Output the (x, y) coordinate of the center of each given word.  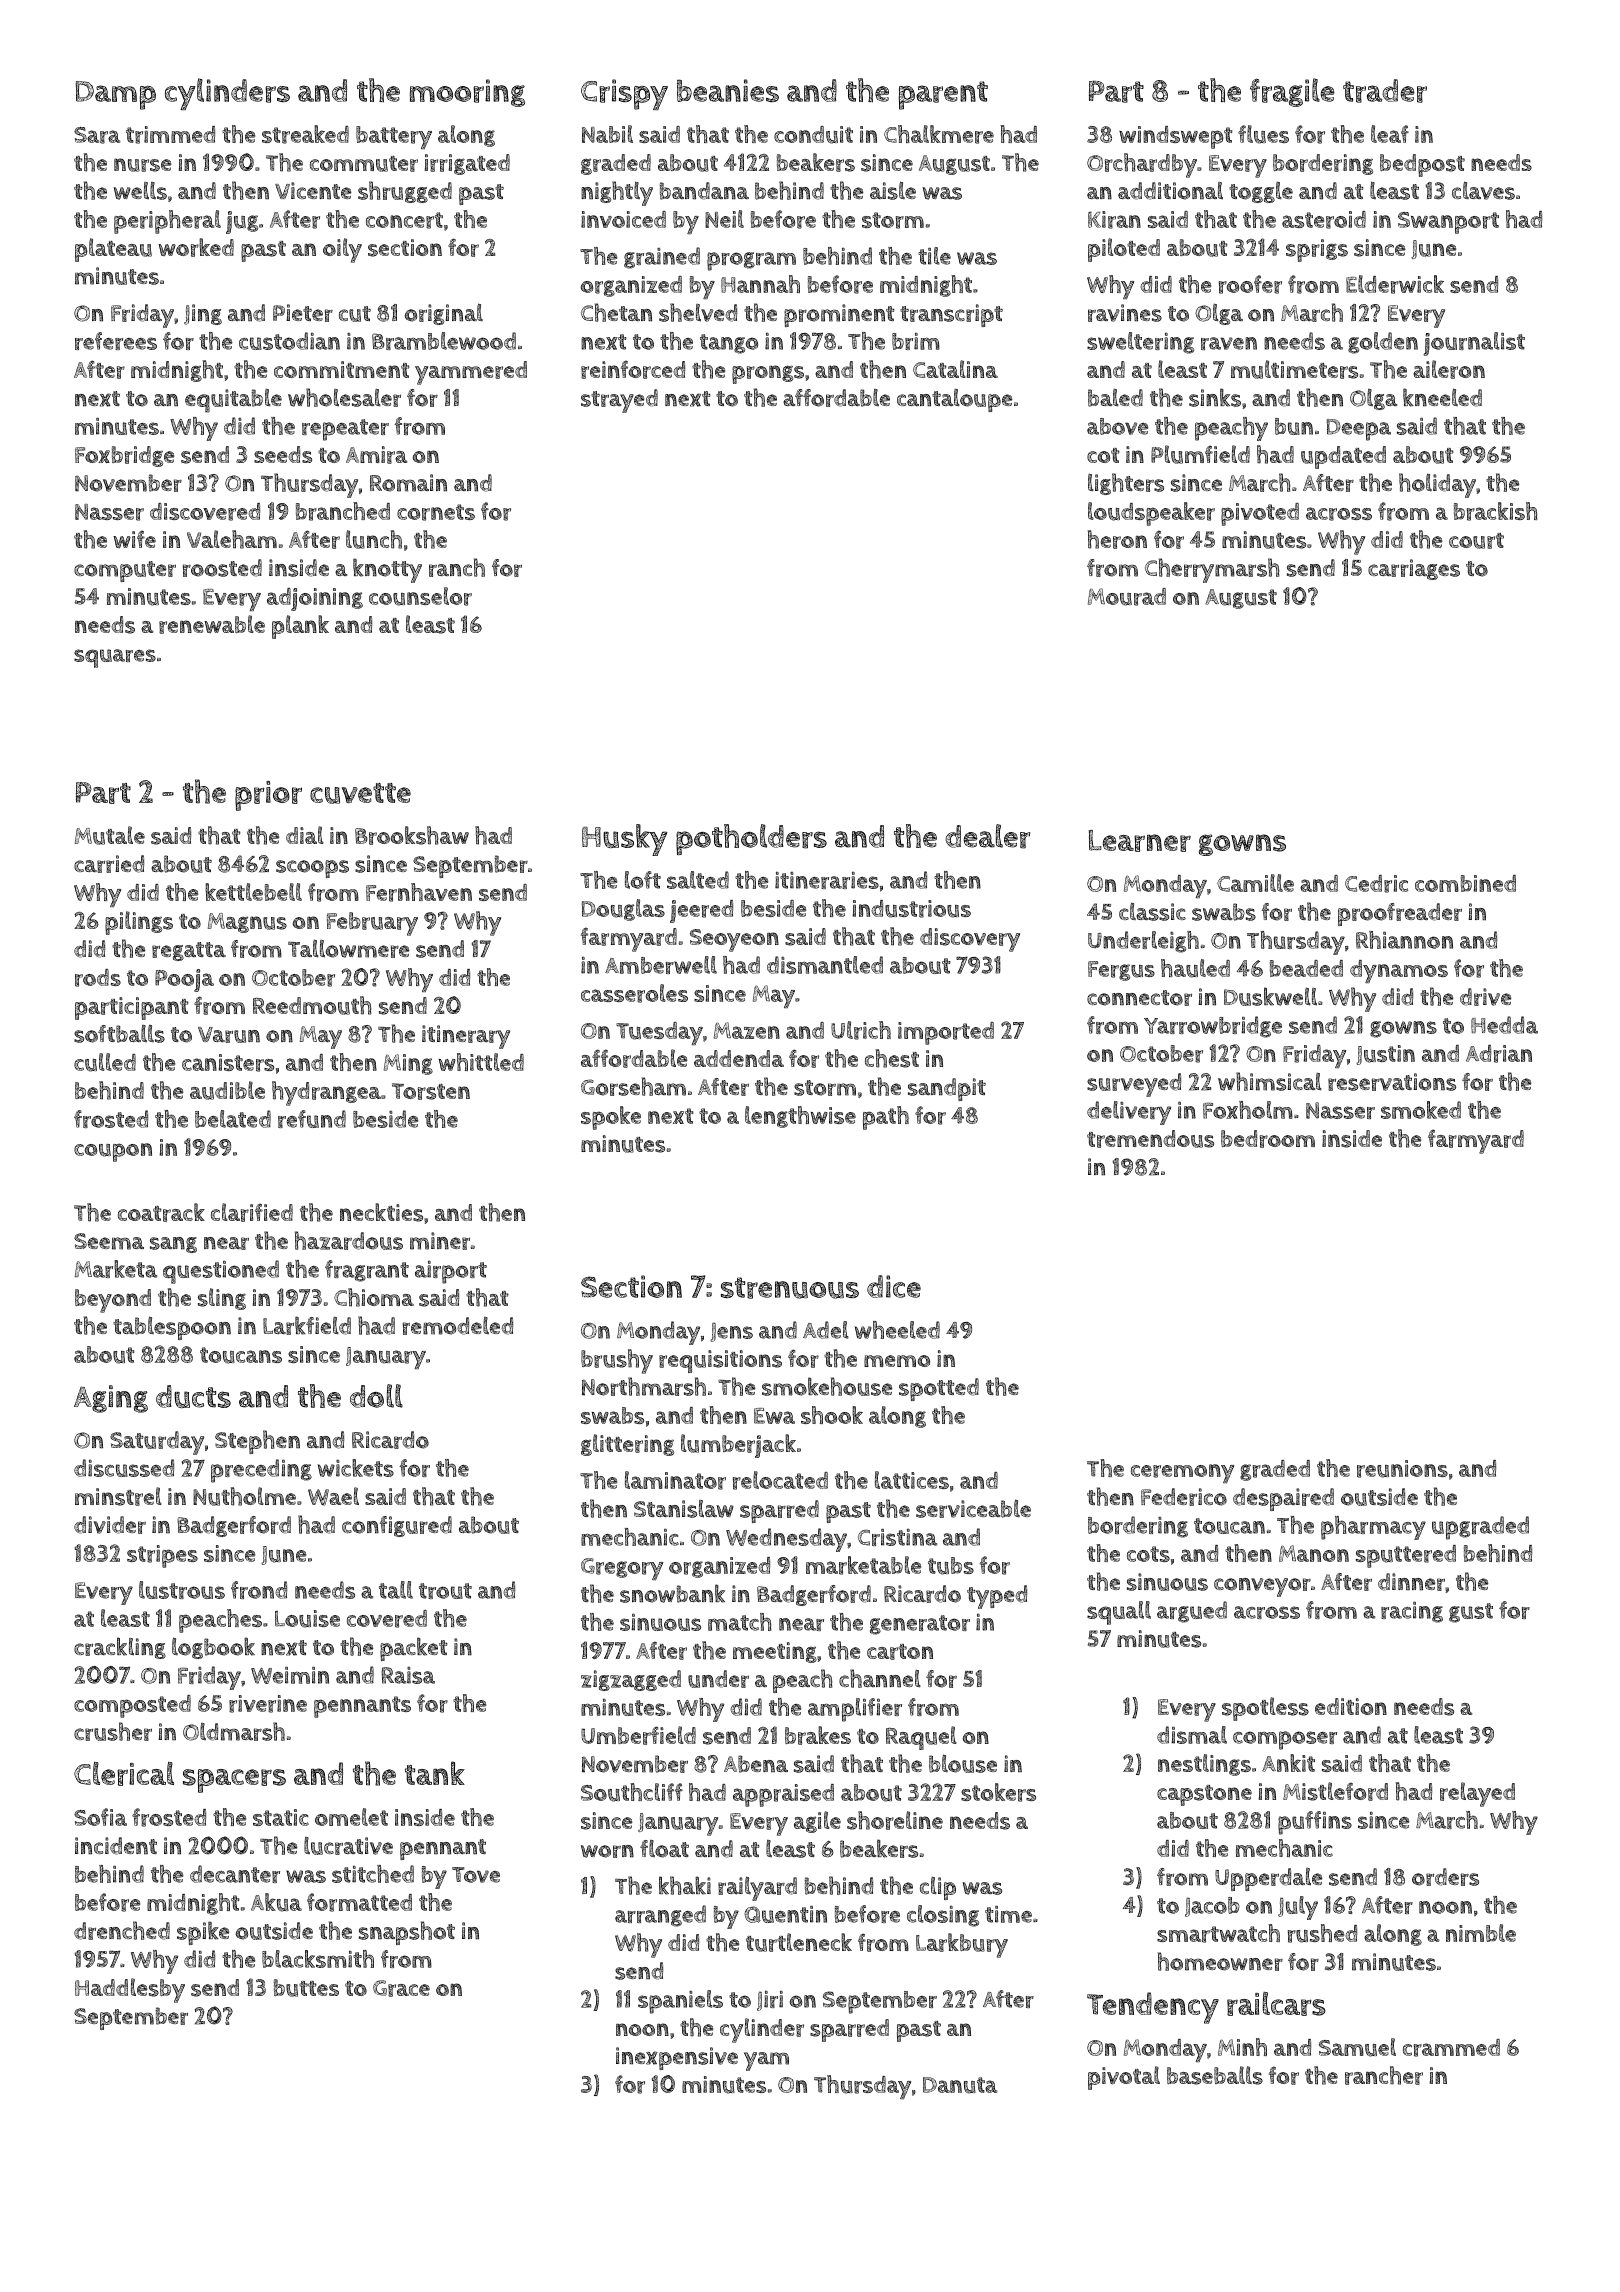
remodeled (458, 1326)
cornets (436, 512)
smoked (1421, 1110)
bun (1294, 426)
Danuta (960, 2085)
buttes (306, 1988)
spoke (611, 1118)
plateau (113, 250)
